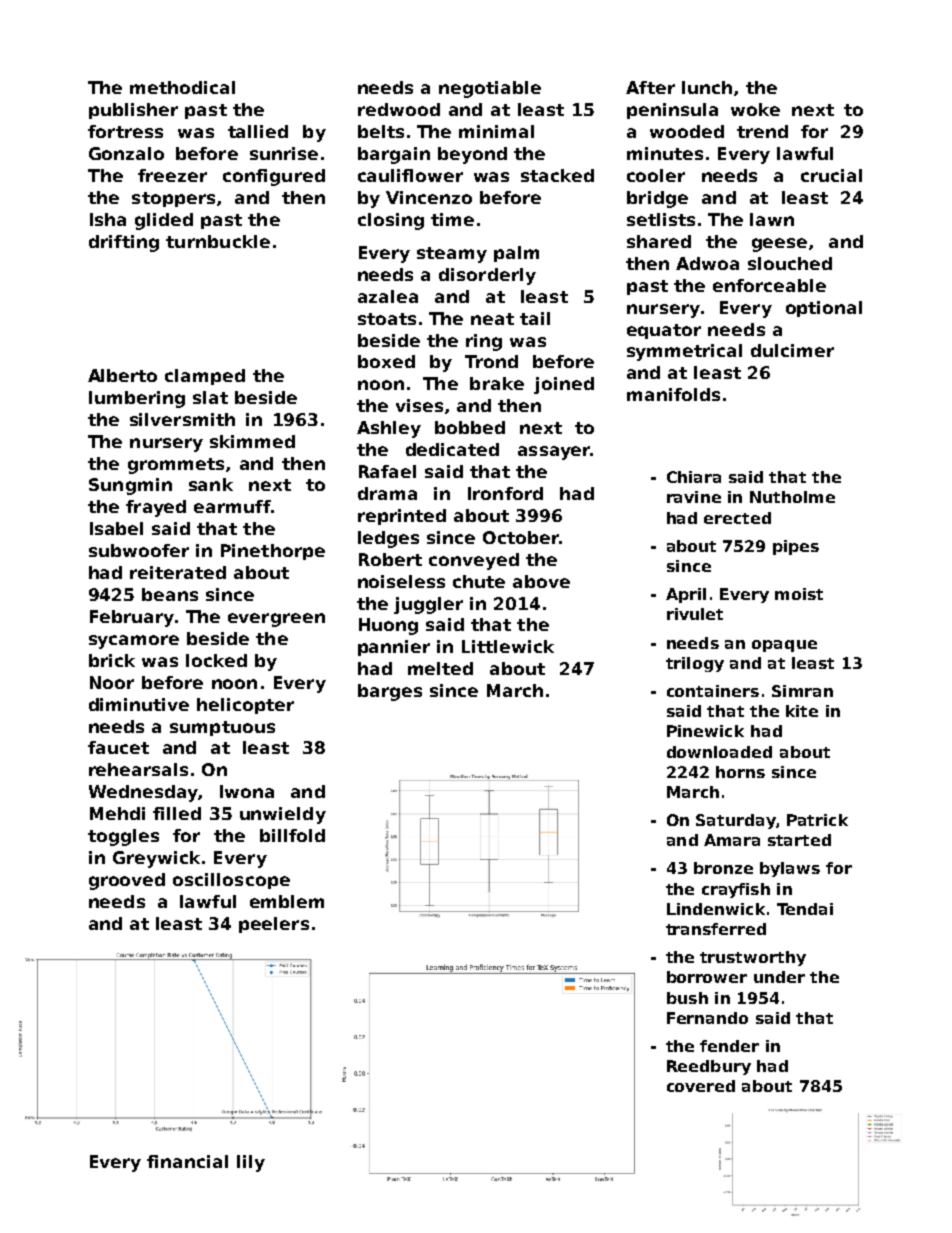  What do you see at coordinates (707, 263) in the image?
I see `Adwoa` at bounding box center [707, 263].
